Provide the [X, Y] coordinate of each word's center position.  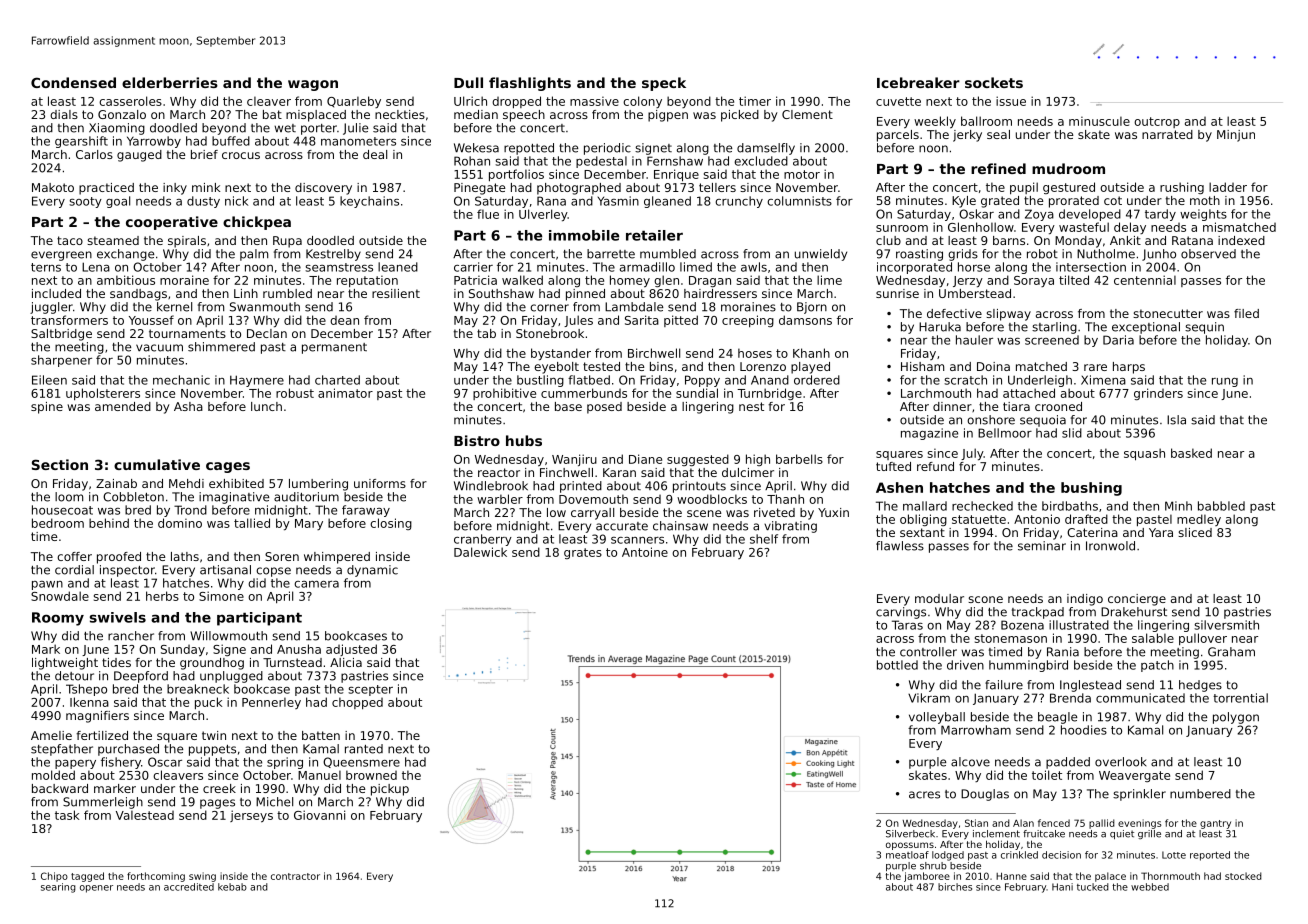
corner [549, 308]
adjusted [351, 650]
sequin [1204, 328]
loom [69, 497]
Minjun [1236, 136]
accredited [189, 887]
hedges [1200, 686]
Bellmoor [1005, 433]
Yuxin [833, 512]
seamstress [339, 267]
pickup [390, 790]
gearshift [81, 142]
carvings [901, 613]
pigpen [668, 116]
